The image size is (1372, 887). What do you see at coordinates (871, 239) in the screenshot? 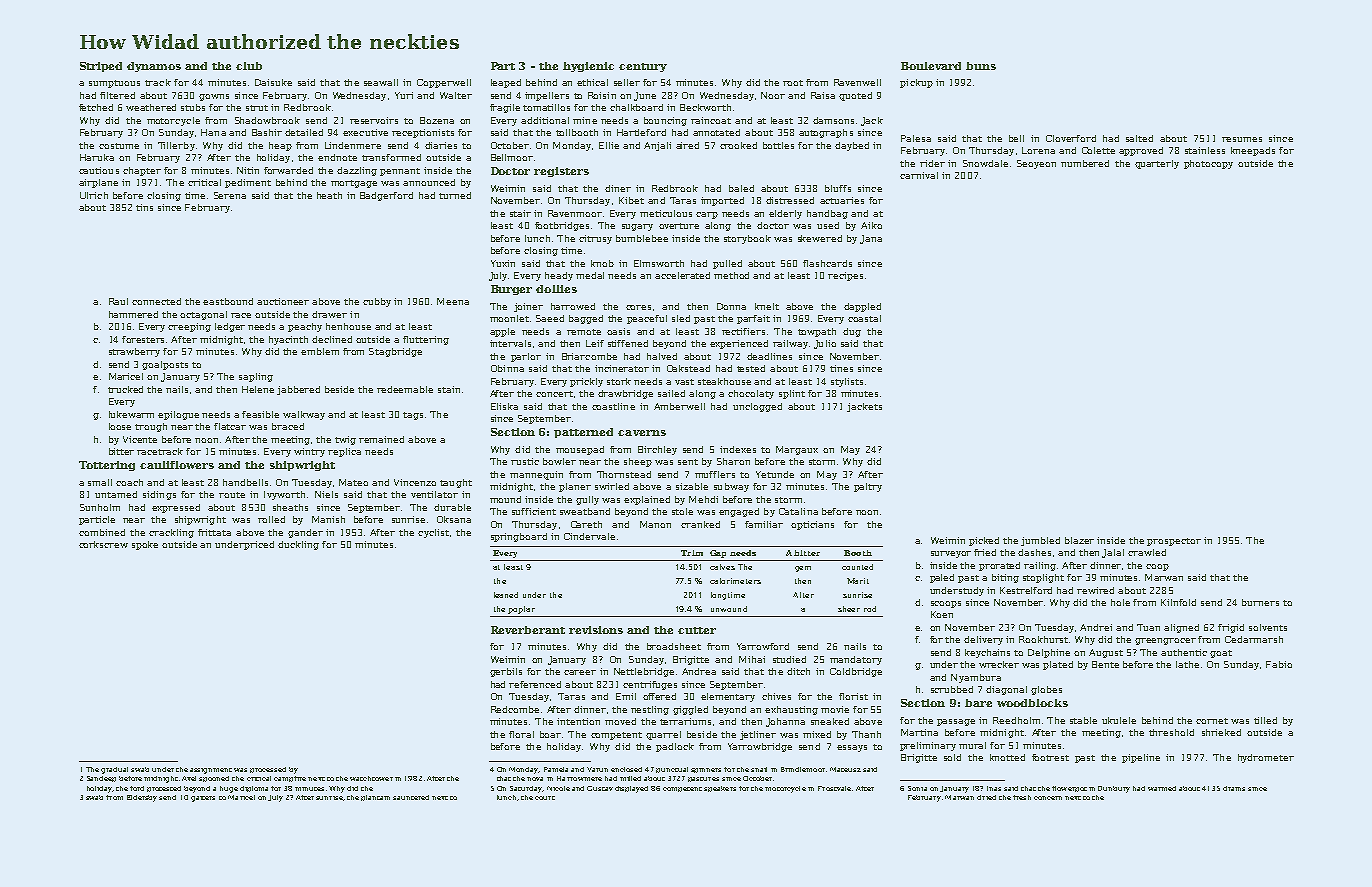
I see `Jana` at bounding box center [871, 239].
